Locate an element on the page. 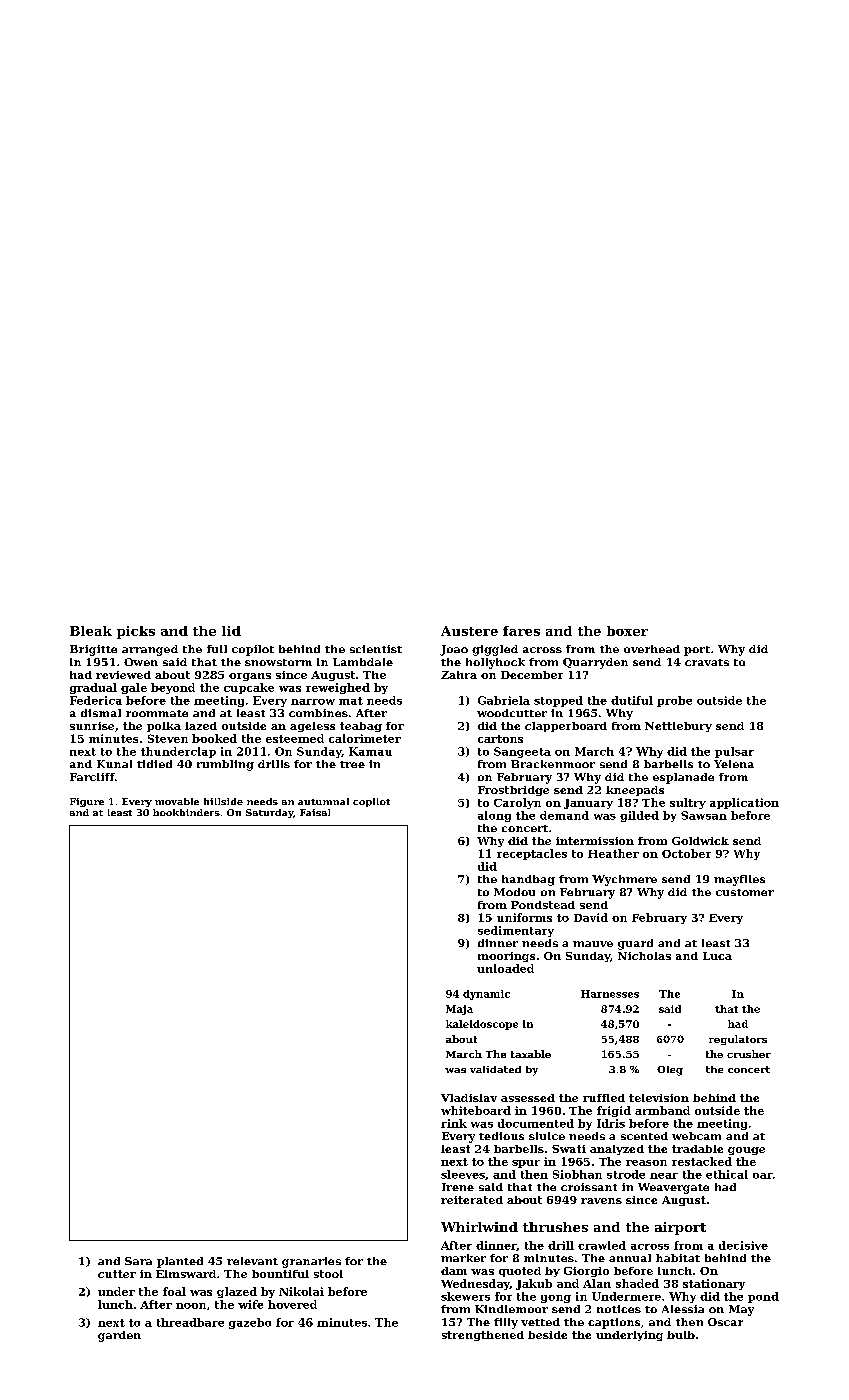 The width and height of the document is (849, 1400). boxer is located at coordinates (627, 631).
